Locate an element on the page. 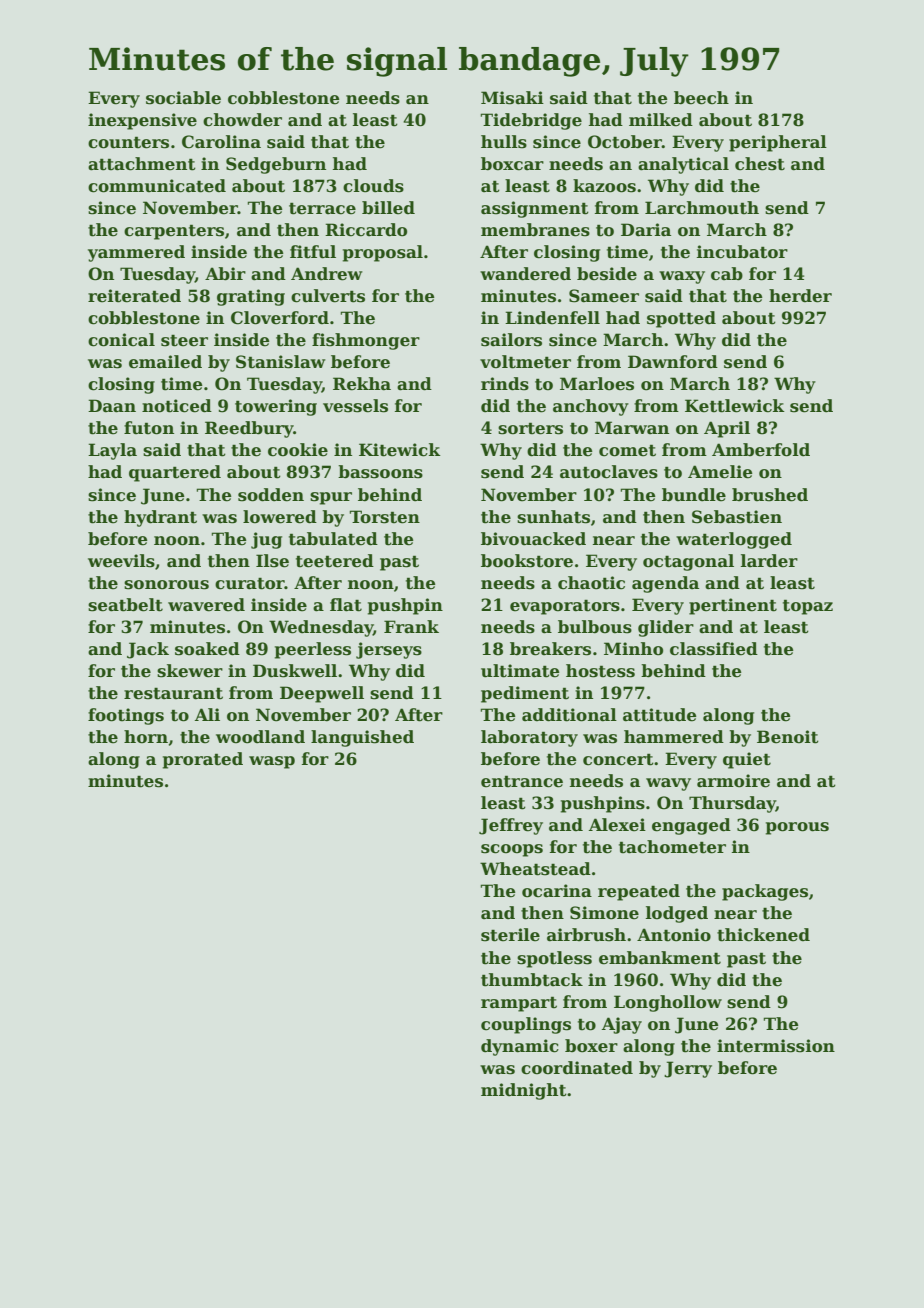 The width and height of the document is (924, 1308). proposal is located at coordinates (383, 253).
